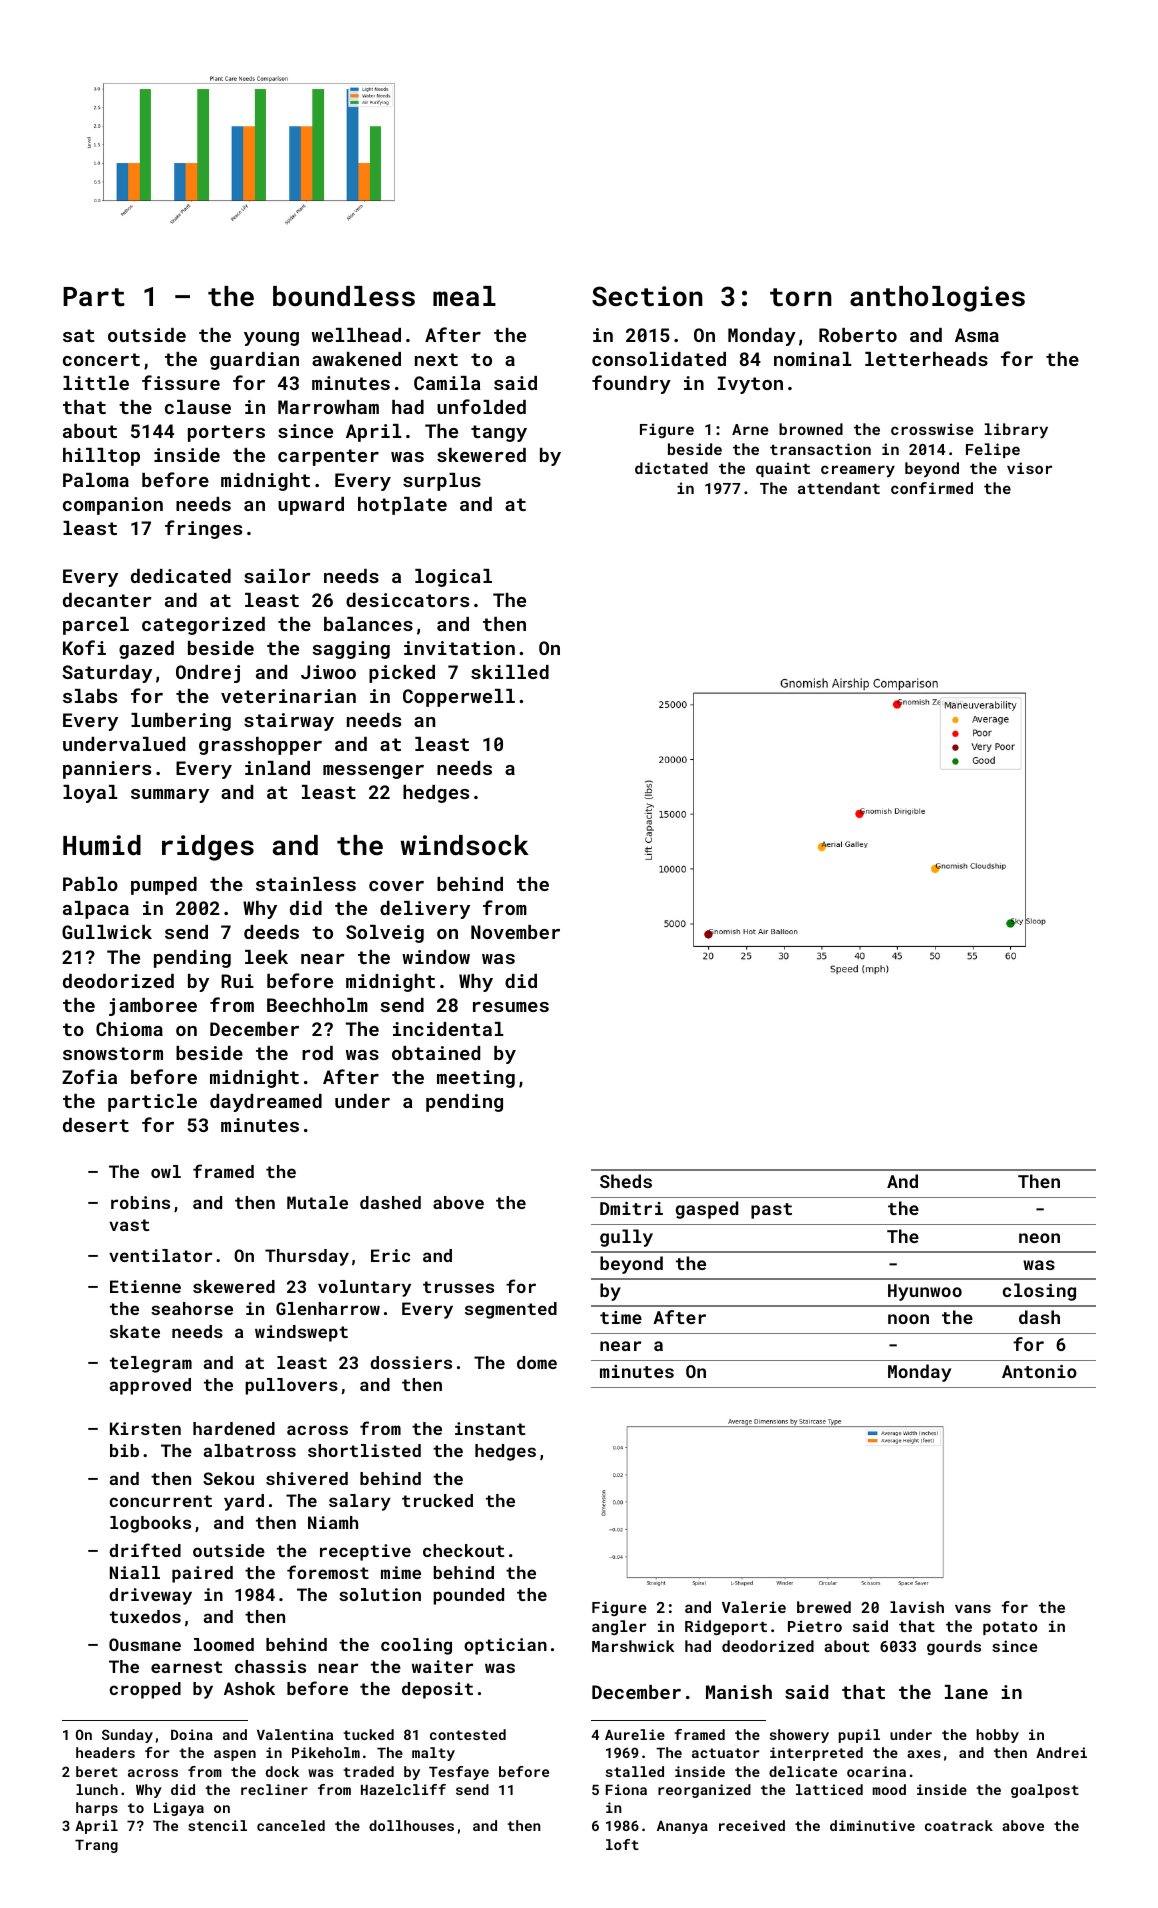  I want to click on windsock, so click(464, 845).
